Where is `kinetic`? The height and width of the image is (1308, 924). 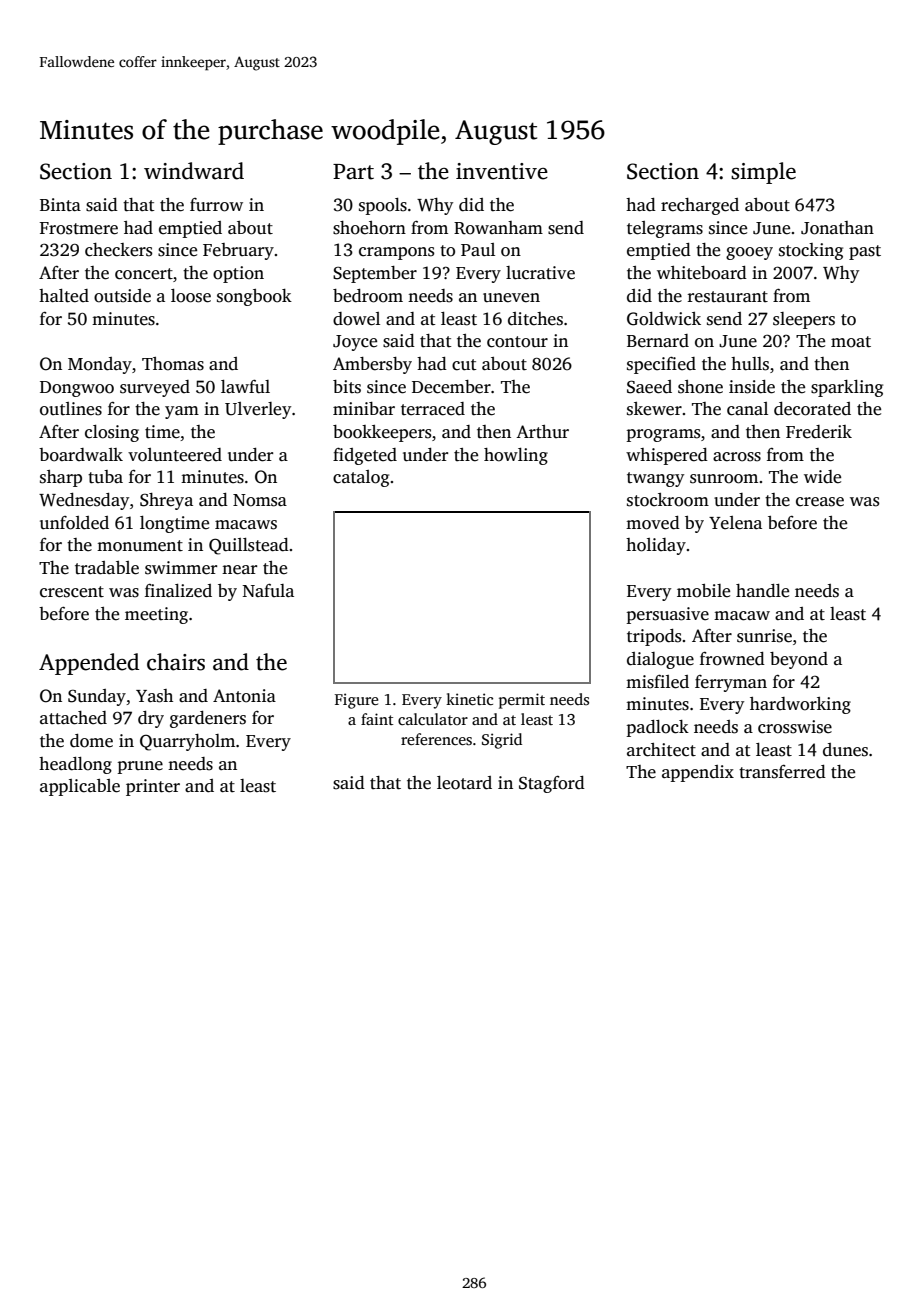 kinetic is located at coordinates (469, 699).
